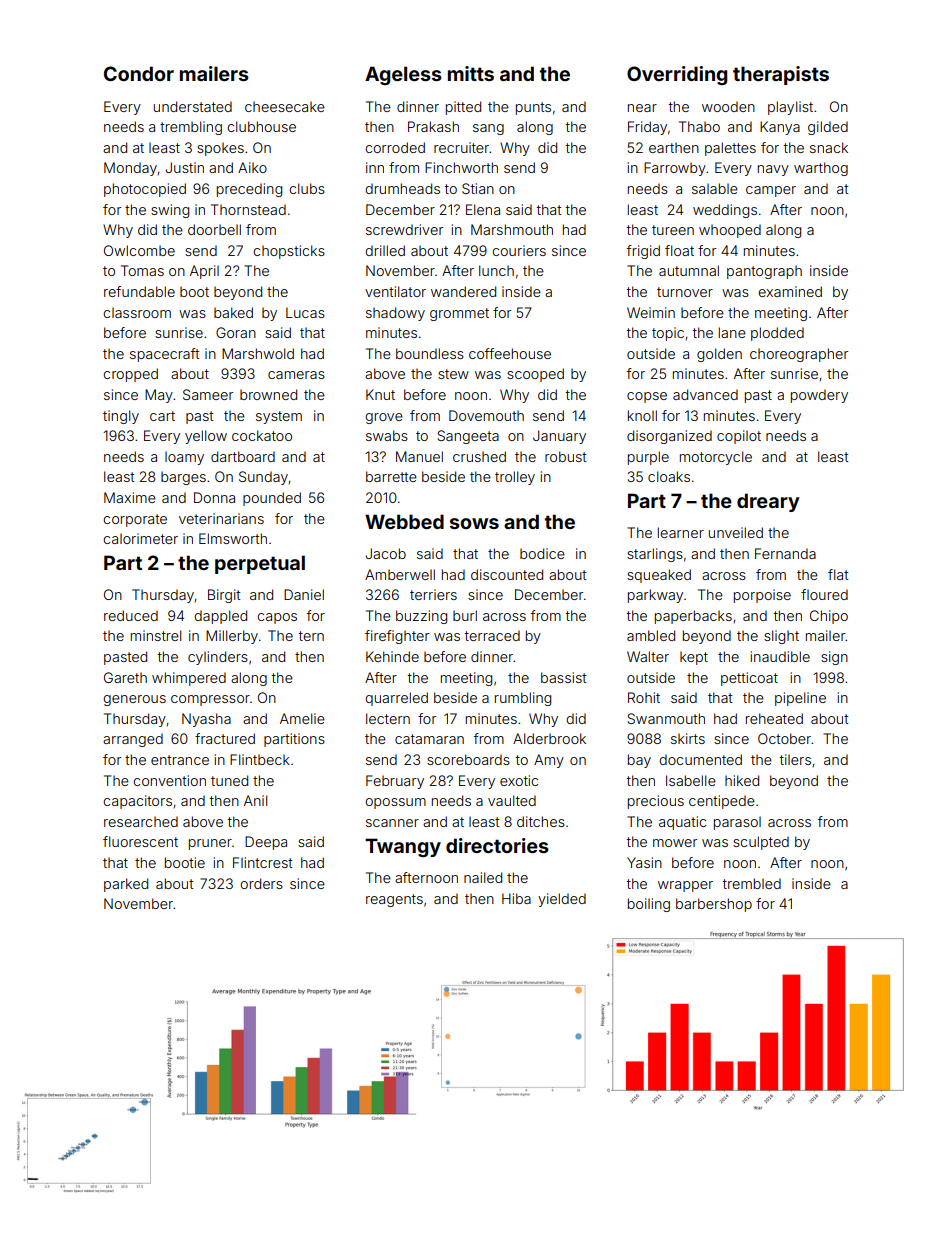  I want to click on pantograph, so click(764, 272).
